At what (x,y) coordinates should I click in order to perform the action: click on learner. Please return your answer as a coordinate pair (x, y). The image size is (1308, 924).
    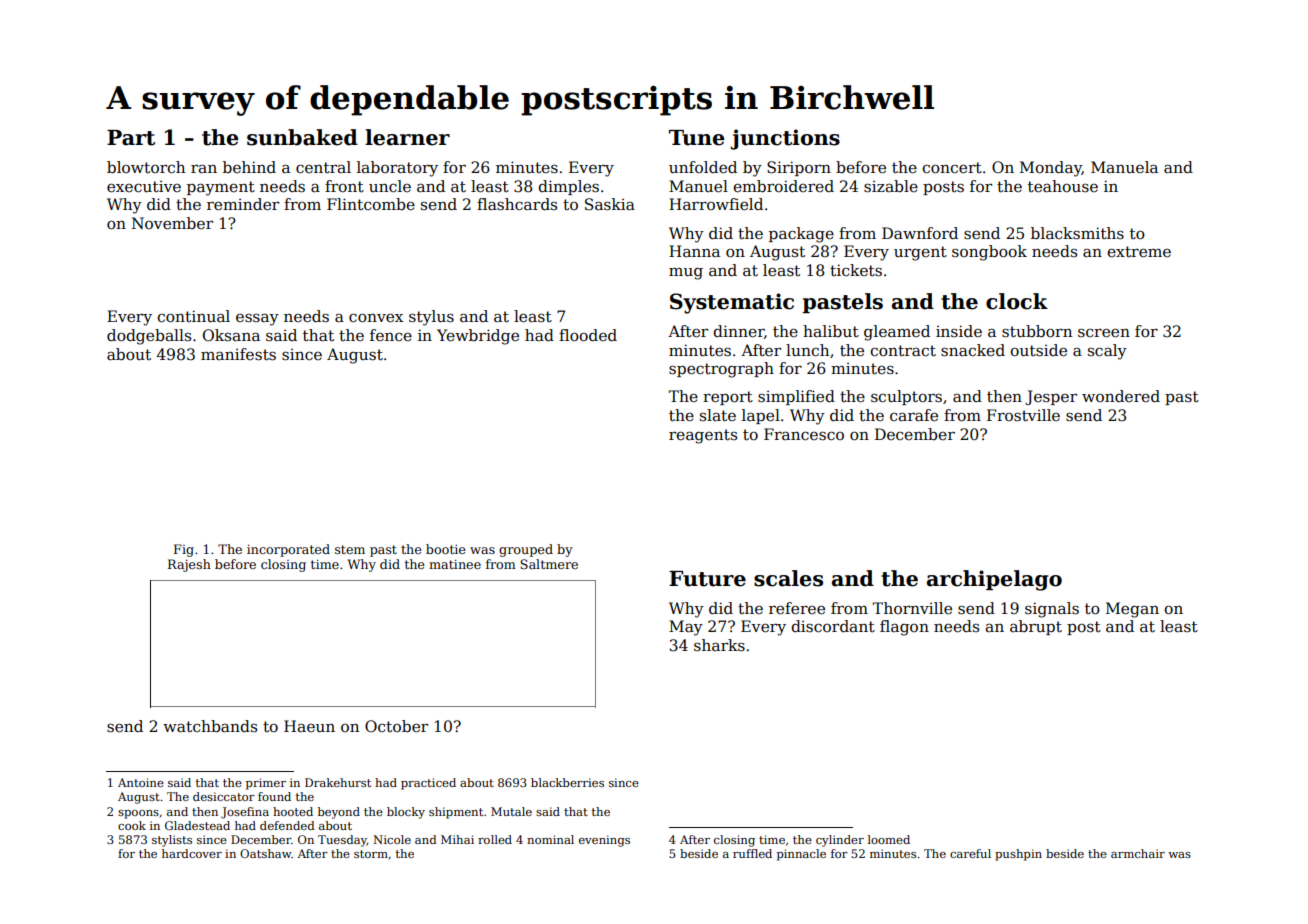
    Looking at the image, I should click on (407, 137).
